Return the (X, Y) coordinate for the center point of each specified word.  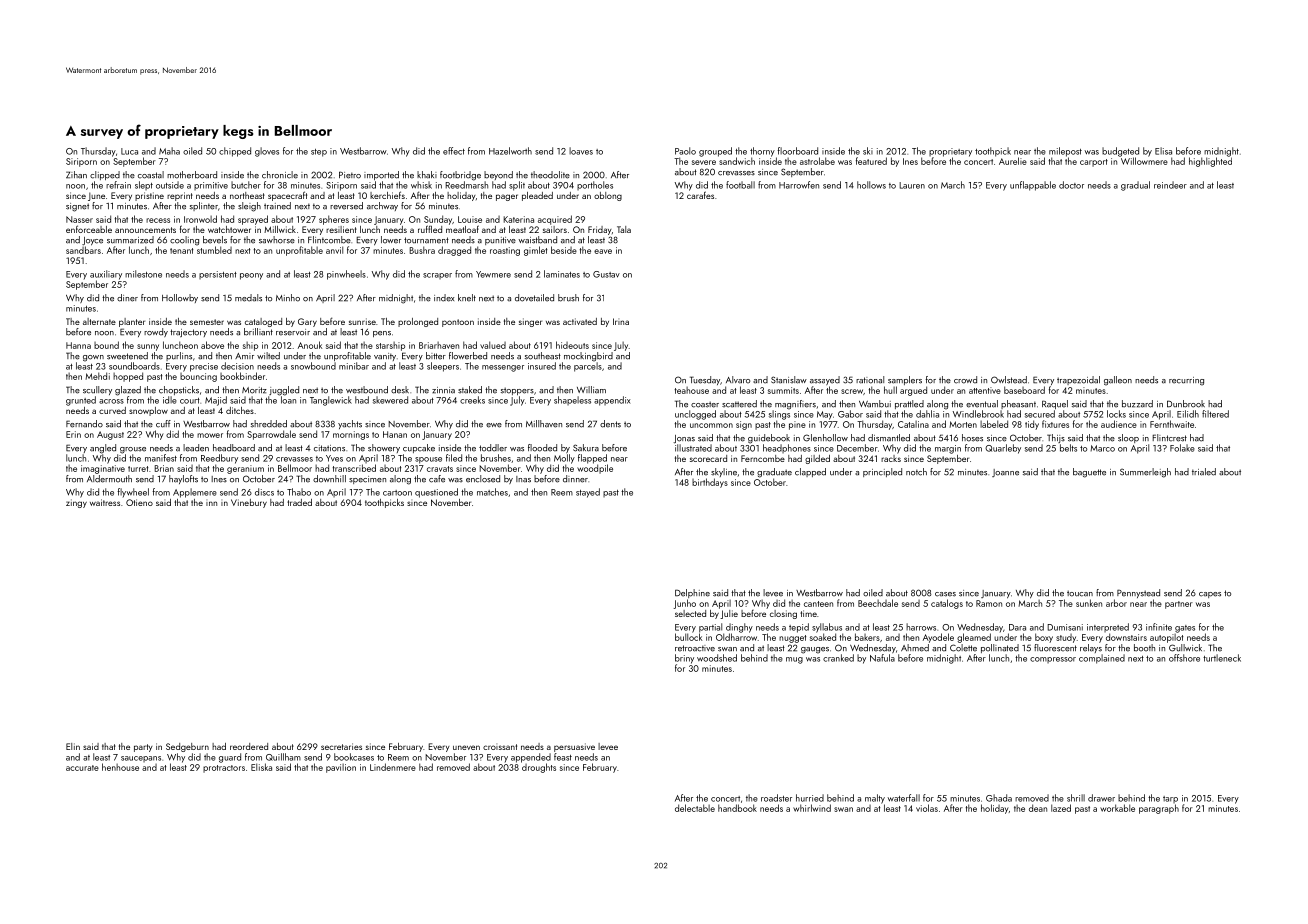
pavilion (341, 768)
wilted (268, 356)
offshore (1184, 658)
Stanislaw (789, 380)
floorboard (797, 151)
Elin (73, 746)
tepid (799, 628)
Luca (129, 151)
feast (563, 757)
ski (868, 151)
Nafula (882, 658)
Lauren (912, 185)
